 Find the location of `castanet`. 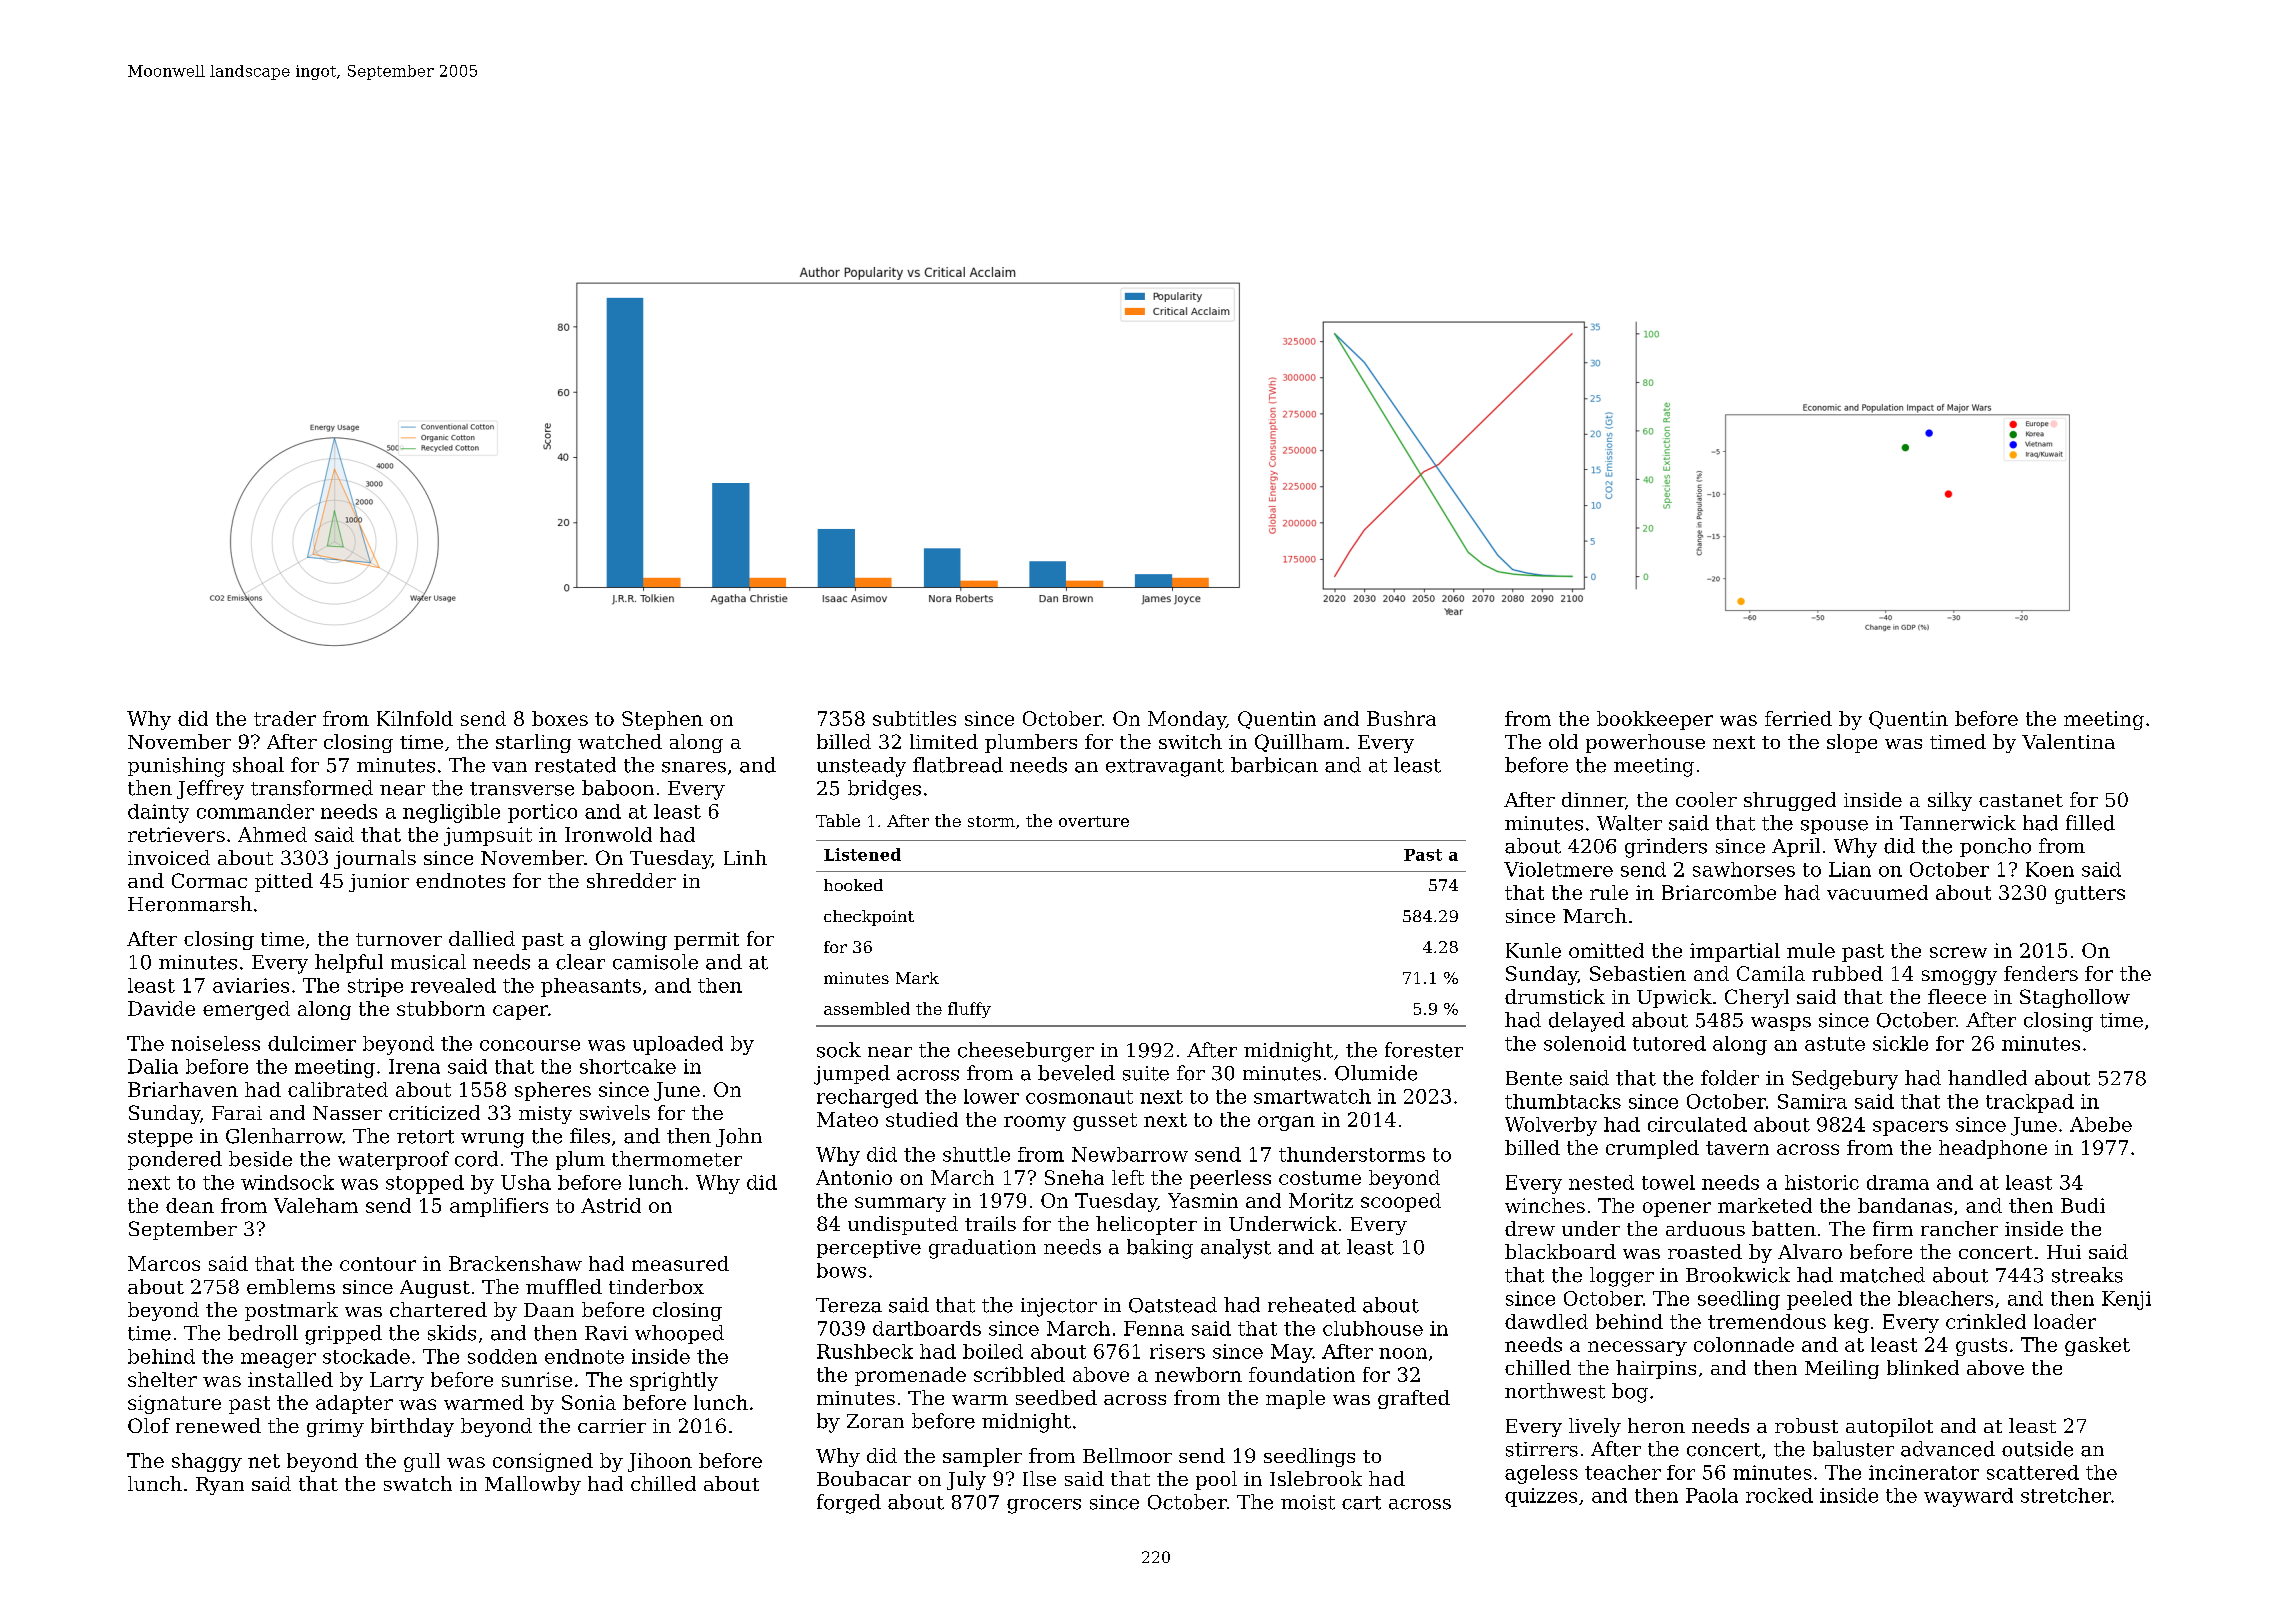

castanet is located at coordinates (2021, 800).
